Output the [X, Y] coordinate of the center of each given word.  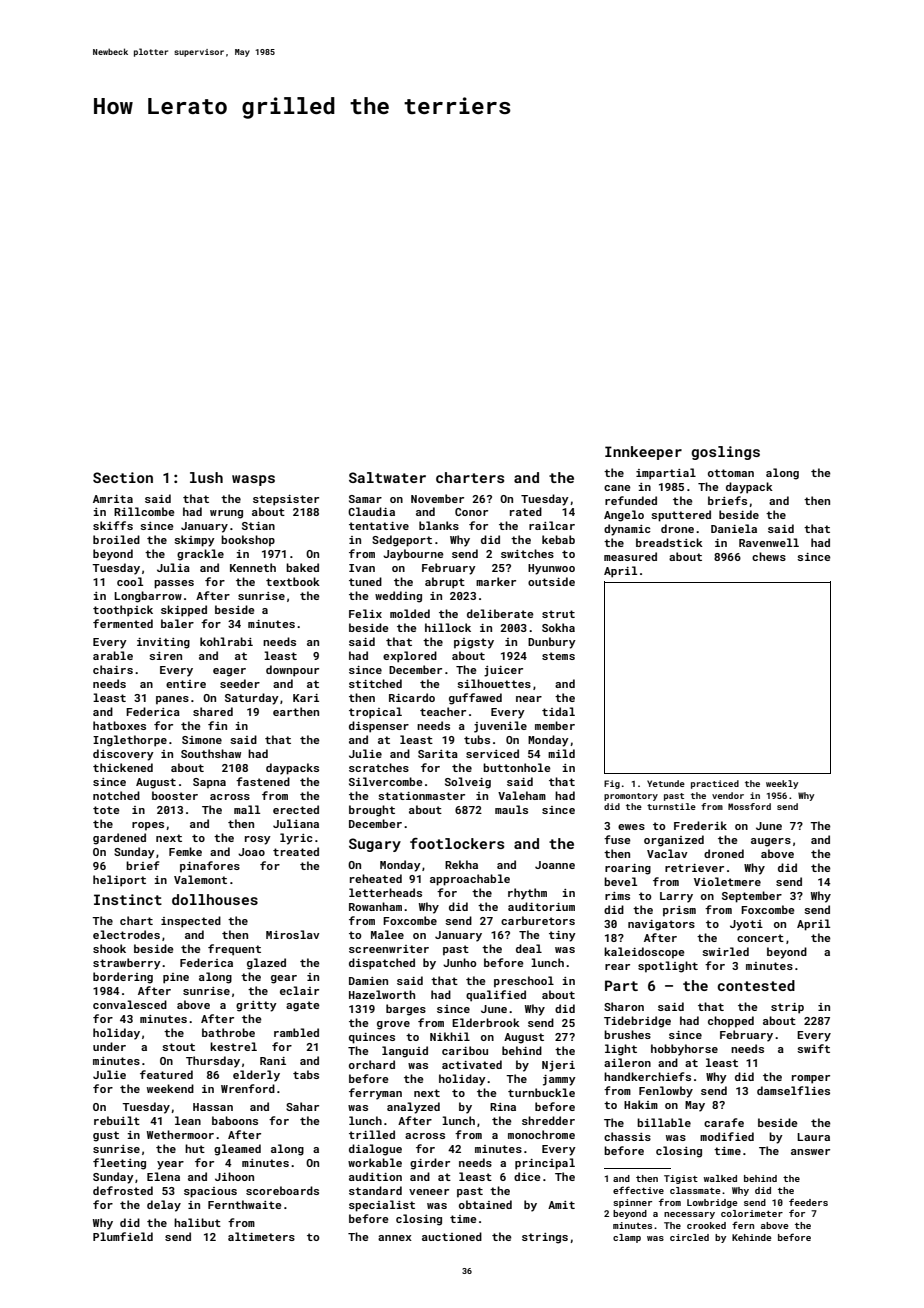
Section [123, 477]
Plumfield [123, 1236]
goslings [725, 453]
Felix [365, 613]
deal [529, 948]
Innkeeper [643, 453]
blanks [439, 525]
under [109, 1046]
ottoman [731, 473]
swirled [725, 951]
